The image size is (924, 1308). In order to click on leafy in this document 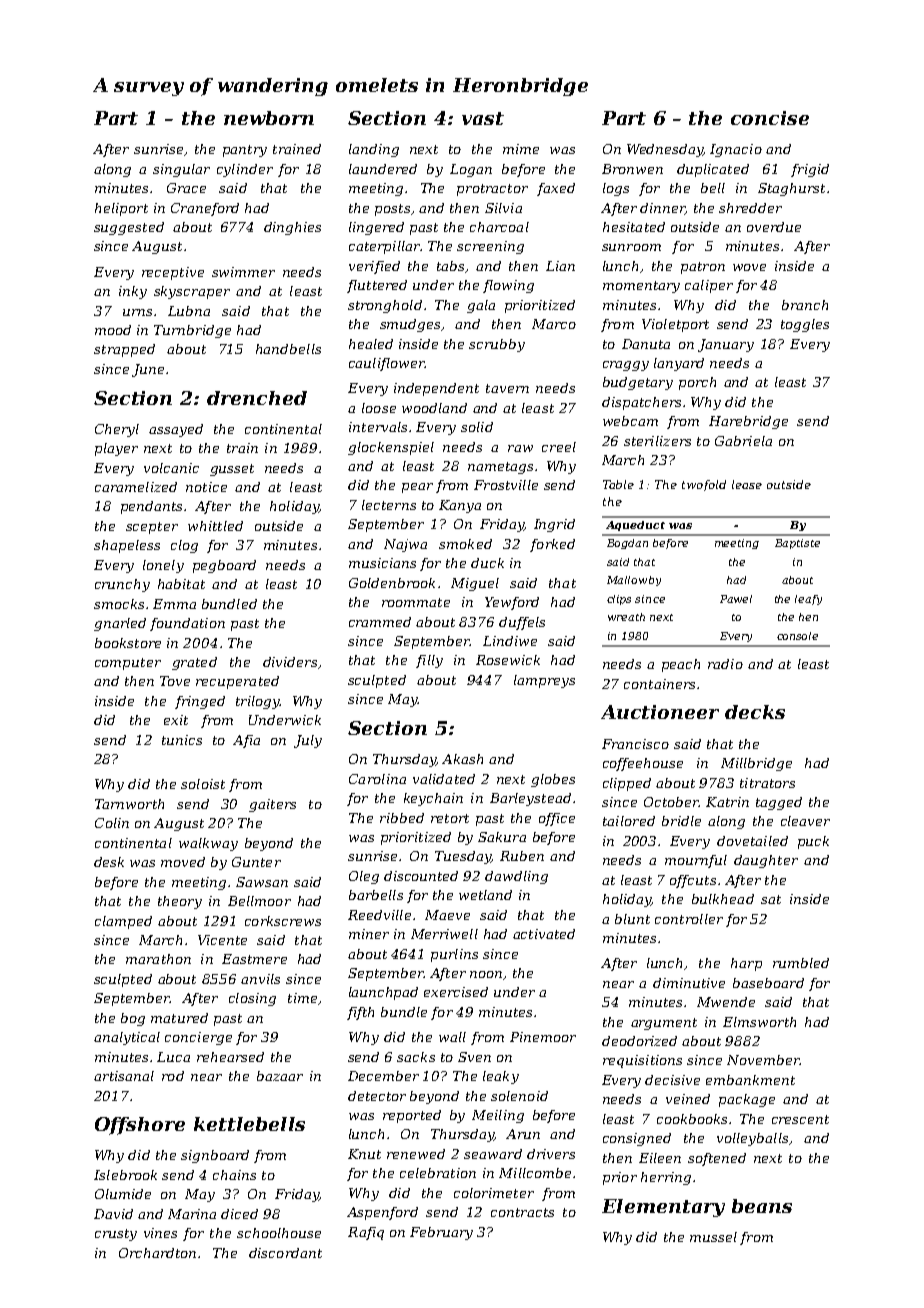, I will do `click(808, 600)`.
